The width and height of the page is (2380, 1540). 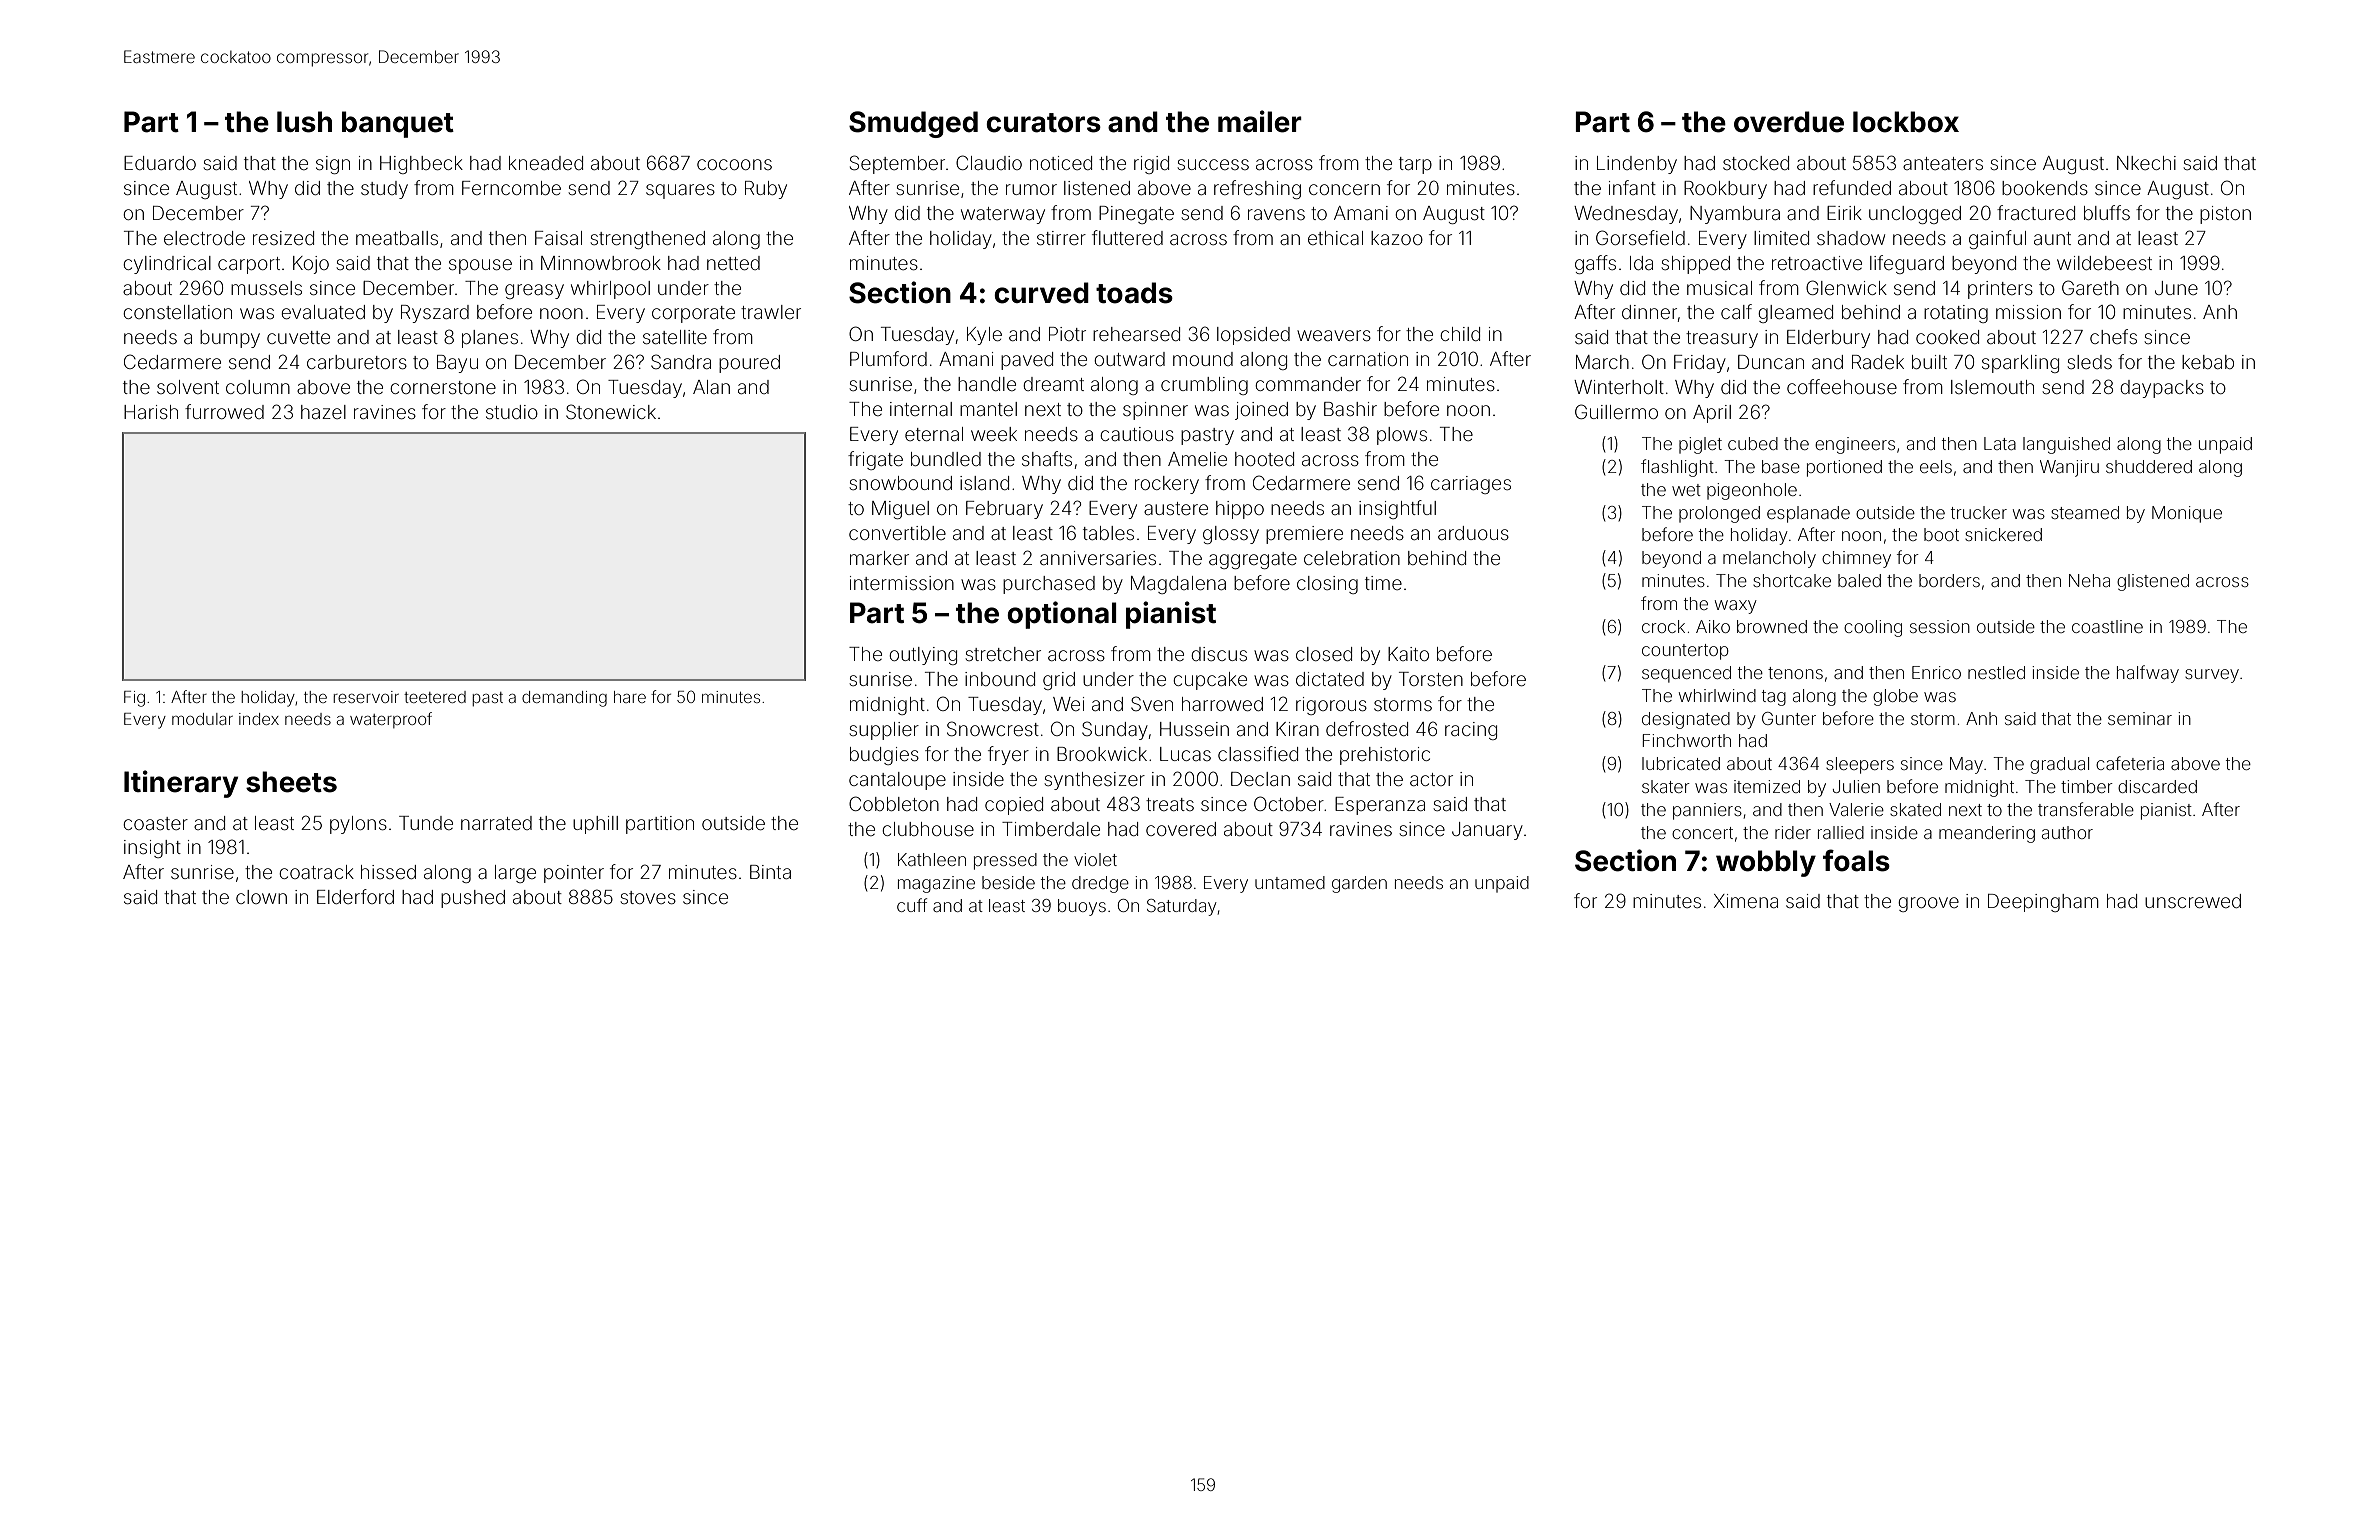 What do you see at coordinates (261, 897) in the page?
I see `clown` at bounding box center [261, 897].
